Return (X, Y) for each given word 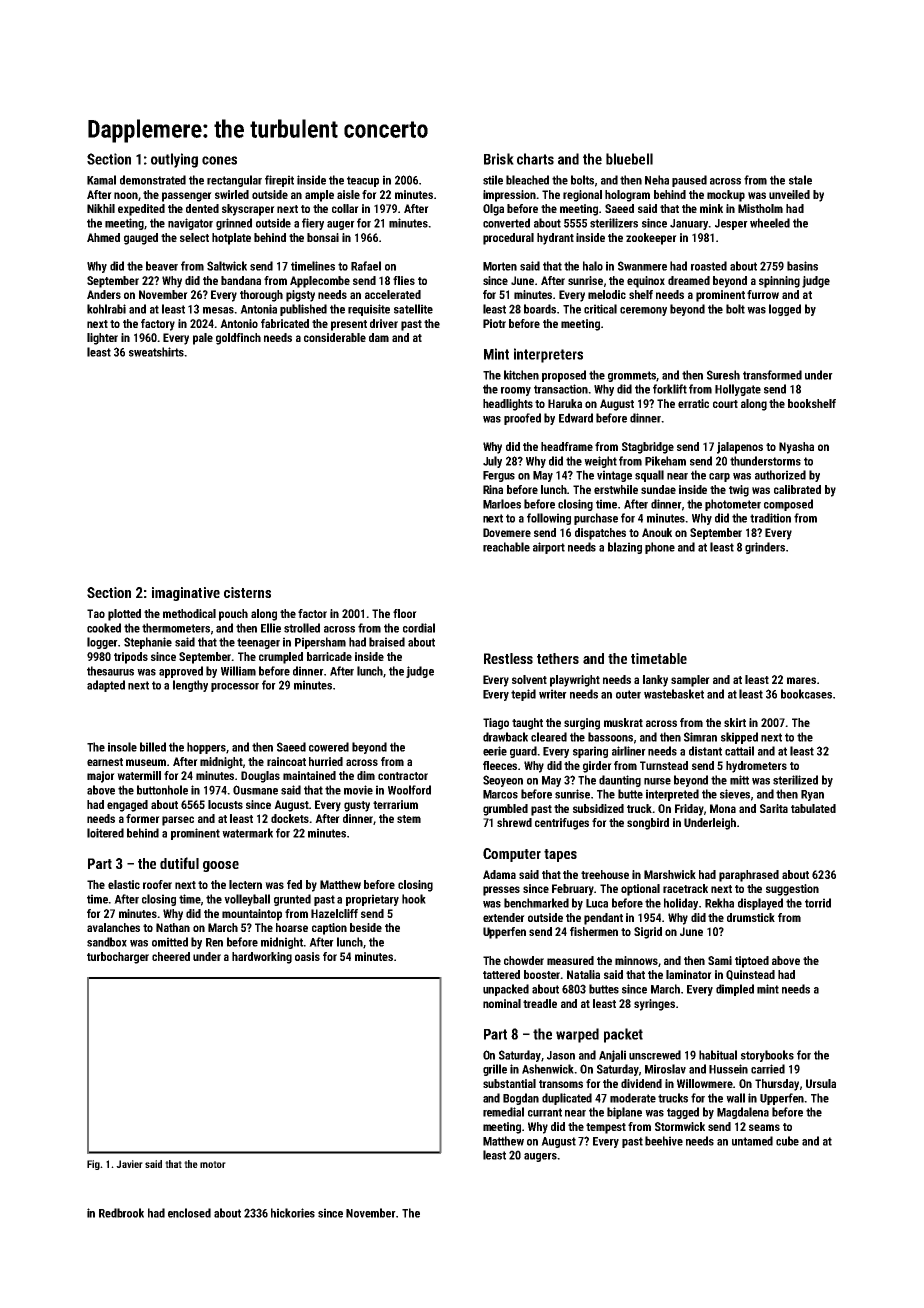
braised (387, 642)
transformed (772, 375)
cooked (104, 628)
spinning (779, 282)
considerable (335, 337)
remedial (503, 1112)
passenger (187, 197)
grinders (765, 548)
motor (213, 1164)
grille (495, 1070)
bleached (527, 180)
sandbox (107, 942)
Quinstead (750, 975)
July (492, 462)
